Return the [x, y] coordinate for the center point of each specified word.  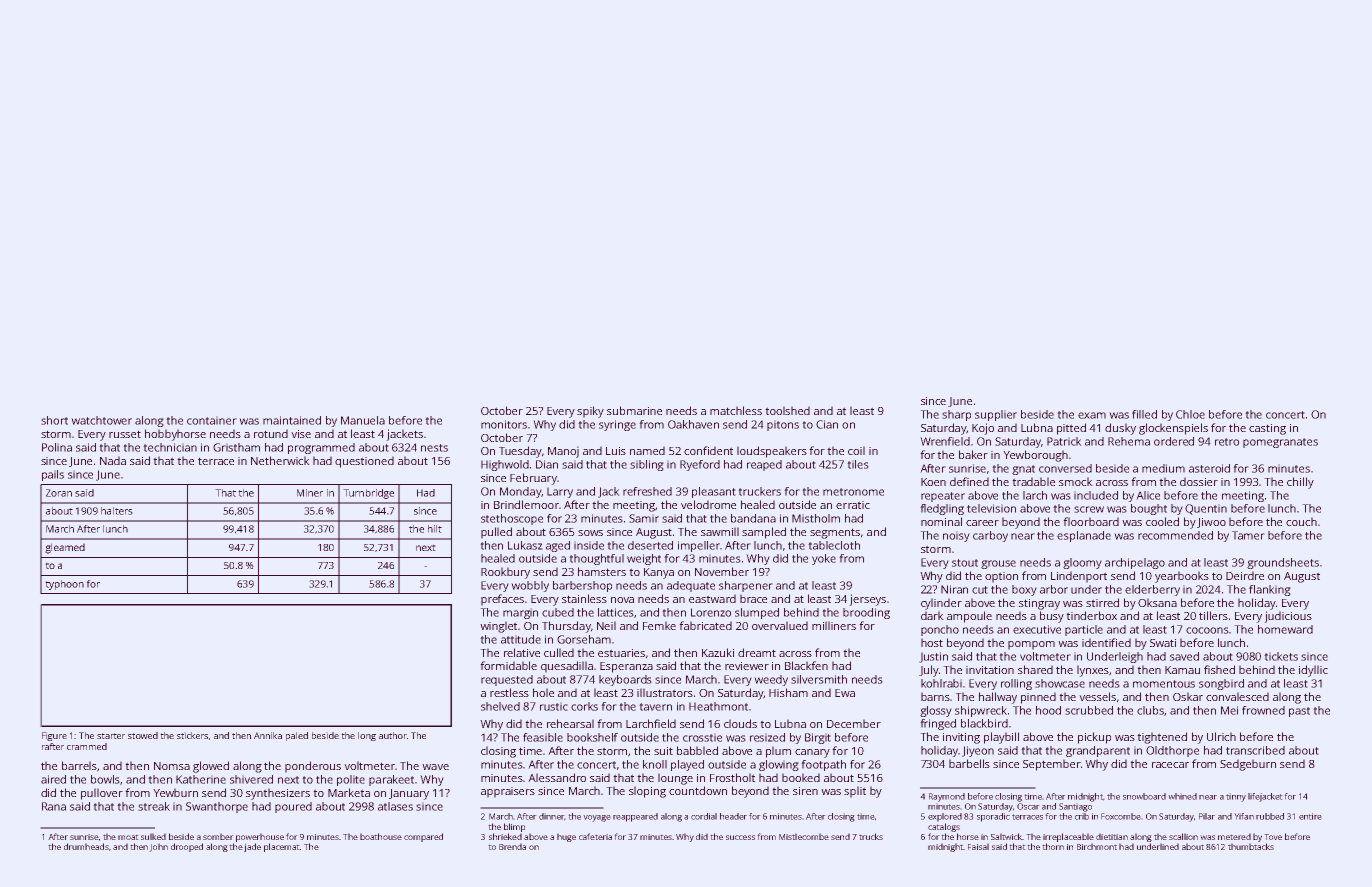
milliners [834, 625]
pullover [102, 794]
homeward [1285, 629]
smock [1076, 481]
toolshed [787, 410]
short [54, 420]
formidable [508, 665]
